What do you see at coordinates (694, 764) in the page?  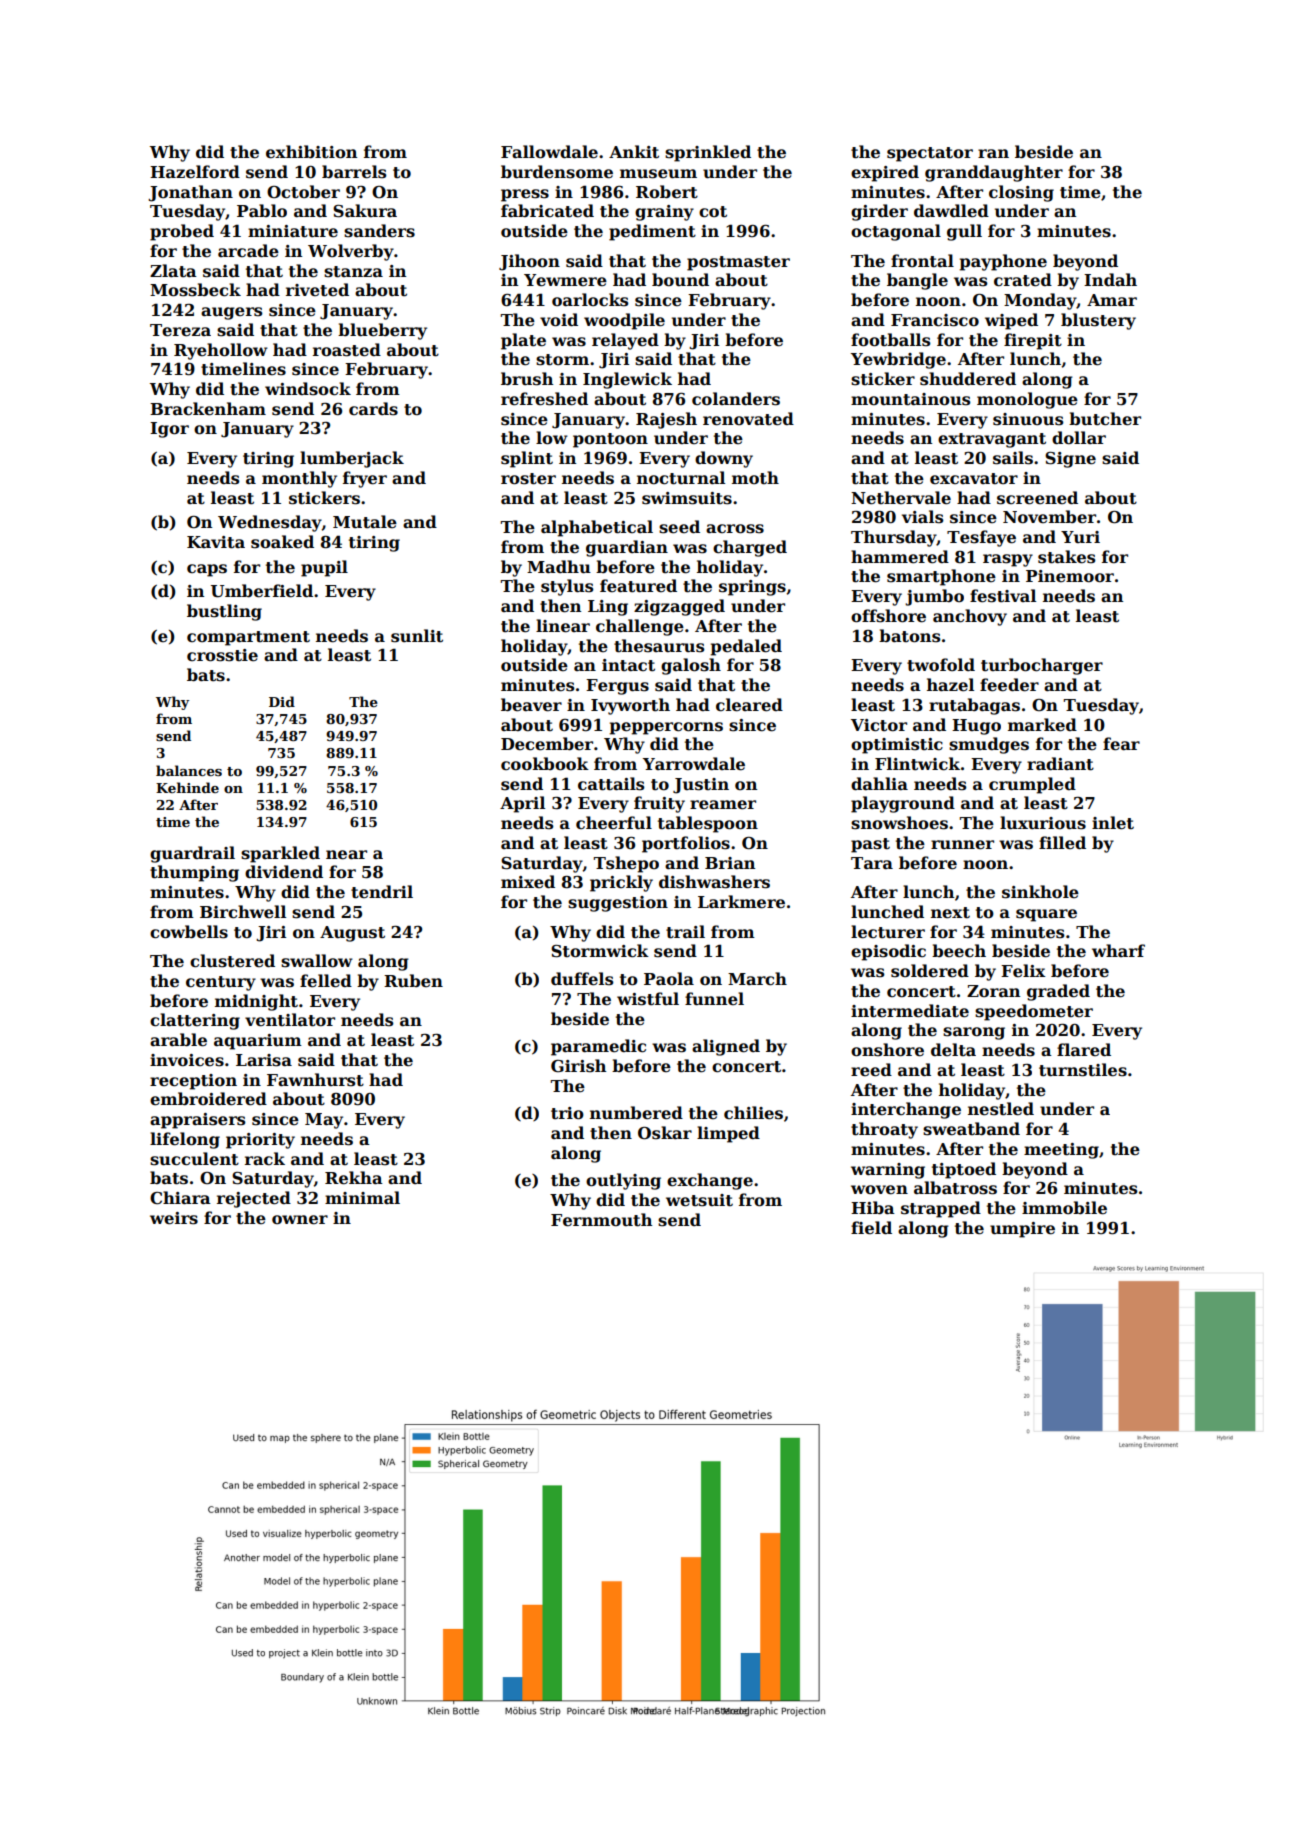 I see `Yarrowdale` at bounding box center [694, 764].
